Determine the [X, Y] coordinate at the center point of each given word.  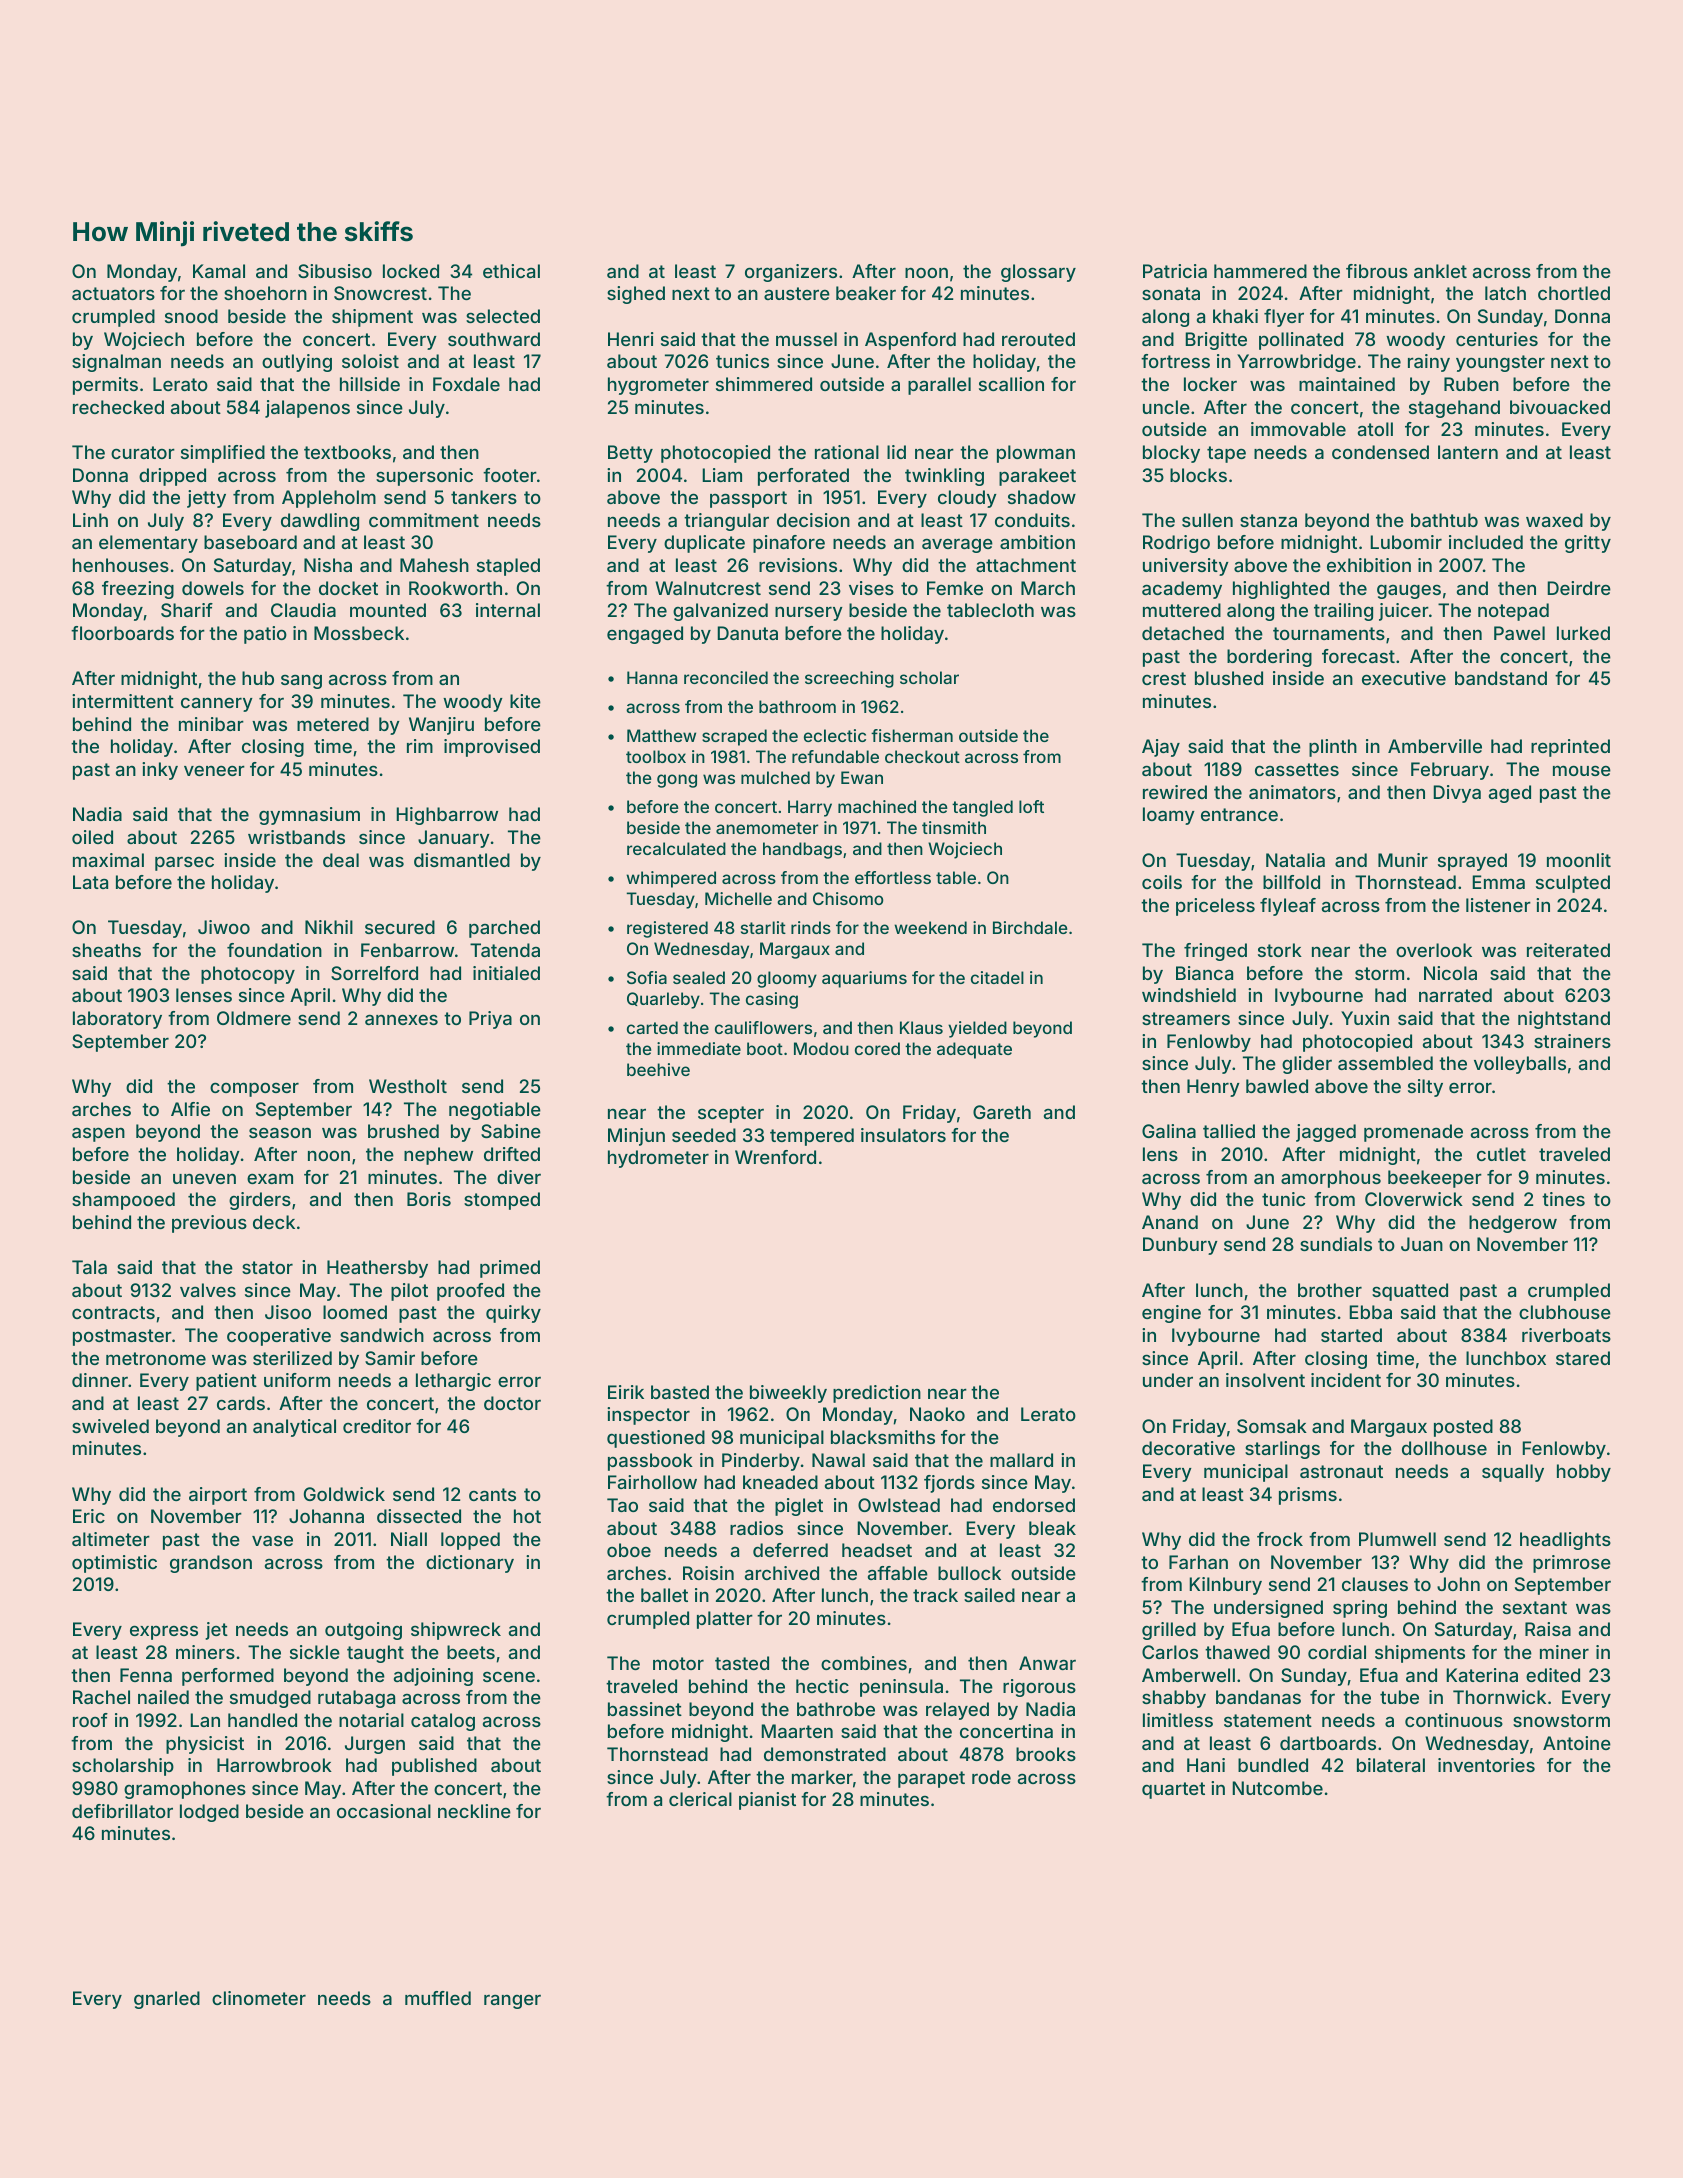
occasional [384, 1811]
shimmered [764, 384]
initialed [506, 973]
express [164, 1632]
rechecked [118, 407]
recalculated [676, 848]
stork [1280, 950]
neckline [474, 1811]
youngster [1500, 363]
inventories [1486, 1765]
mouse [1582, 770]
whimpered [671, 879]
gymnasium [309, 816]
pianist [767, 1801]
